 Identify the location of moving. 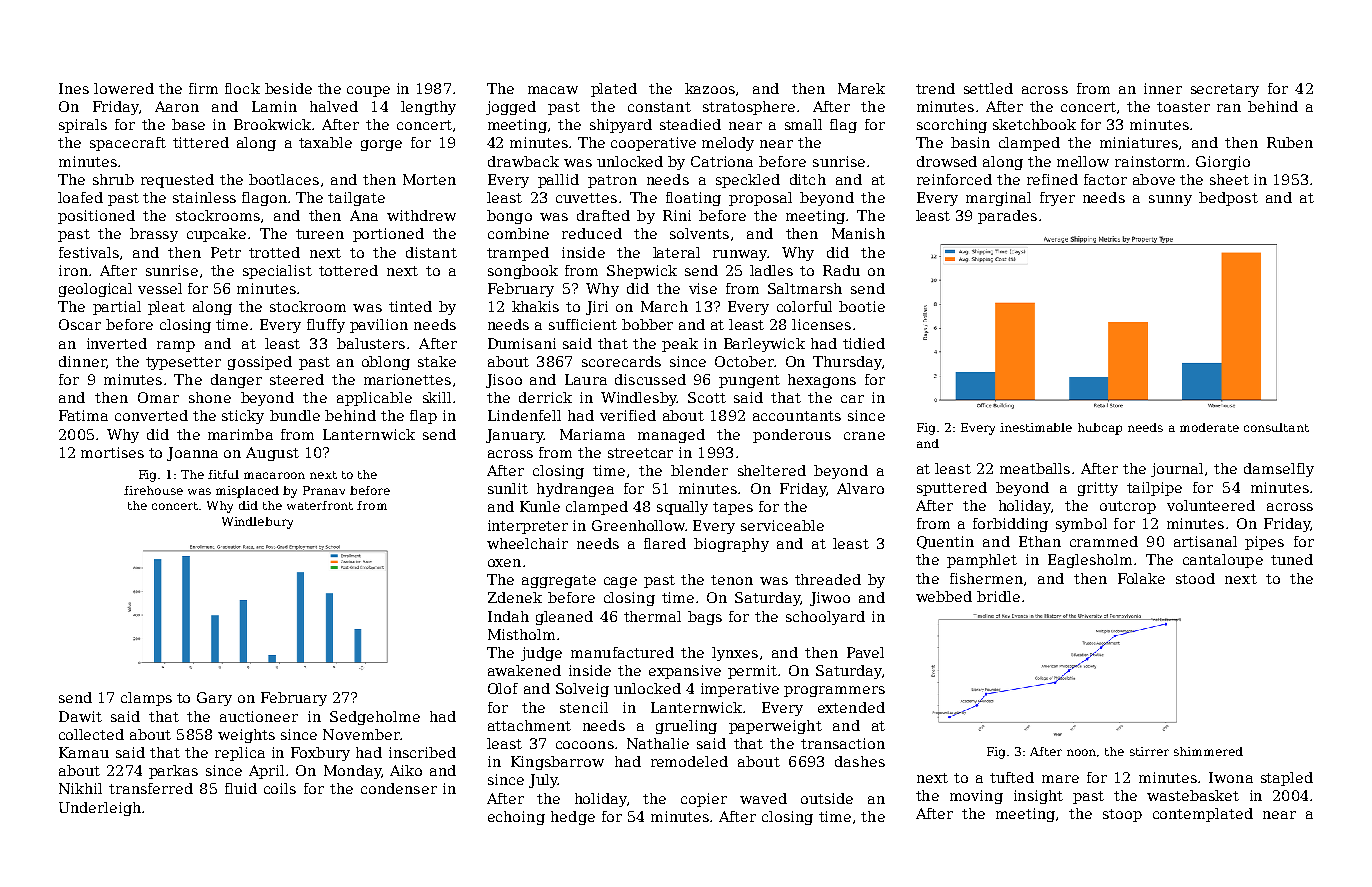
(976, 797).
